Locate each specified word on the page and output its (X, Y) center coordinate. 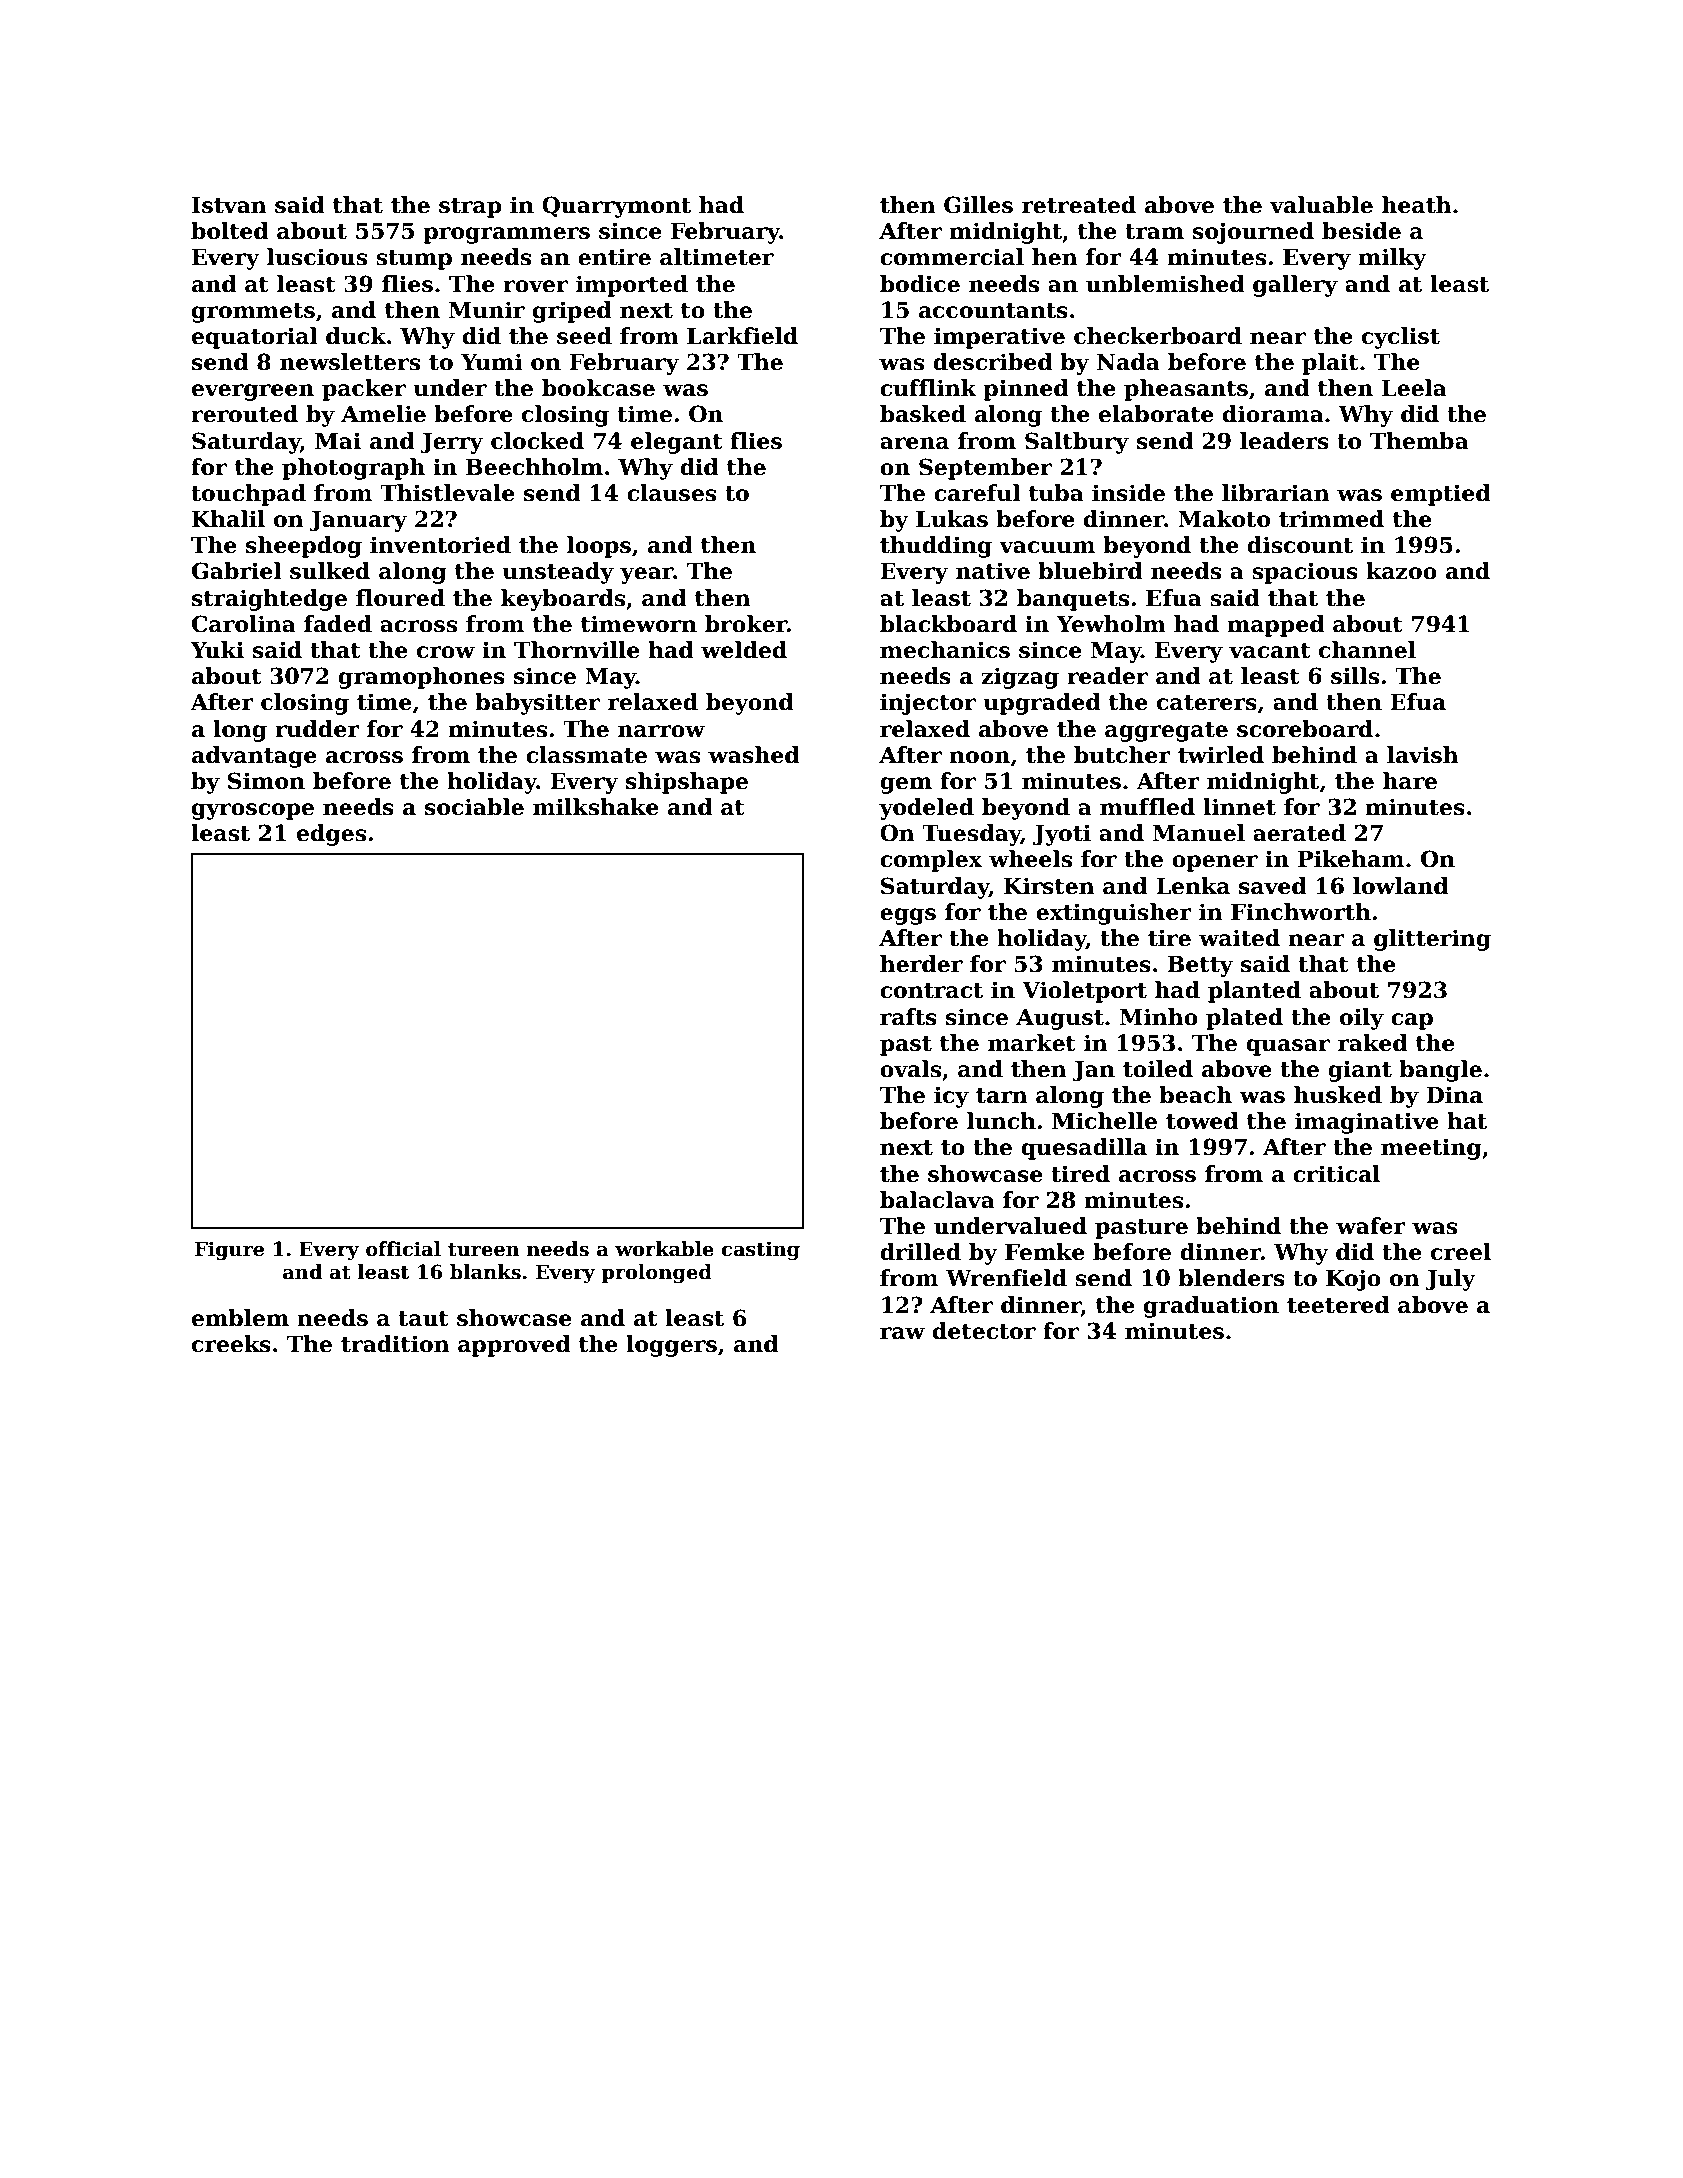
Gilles (978, 205)
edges (331, 835)
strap (470, 208)
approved (514, 1346)
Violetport (1084, 992)
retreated (1079, 205)
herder (921, 964)
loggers (671, 1346)
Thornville (577, 650)
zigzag (1020, 678)
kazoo (1401, 571)
